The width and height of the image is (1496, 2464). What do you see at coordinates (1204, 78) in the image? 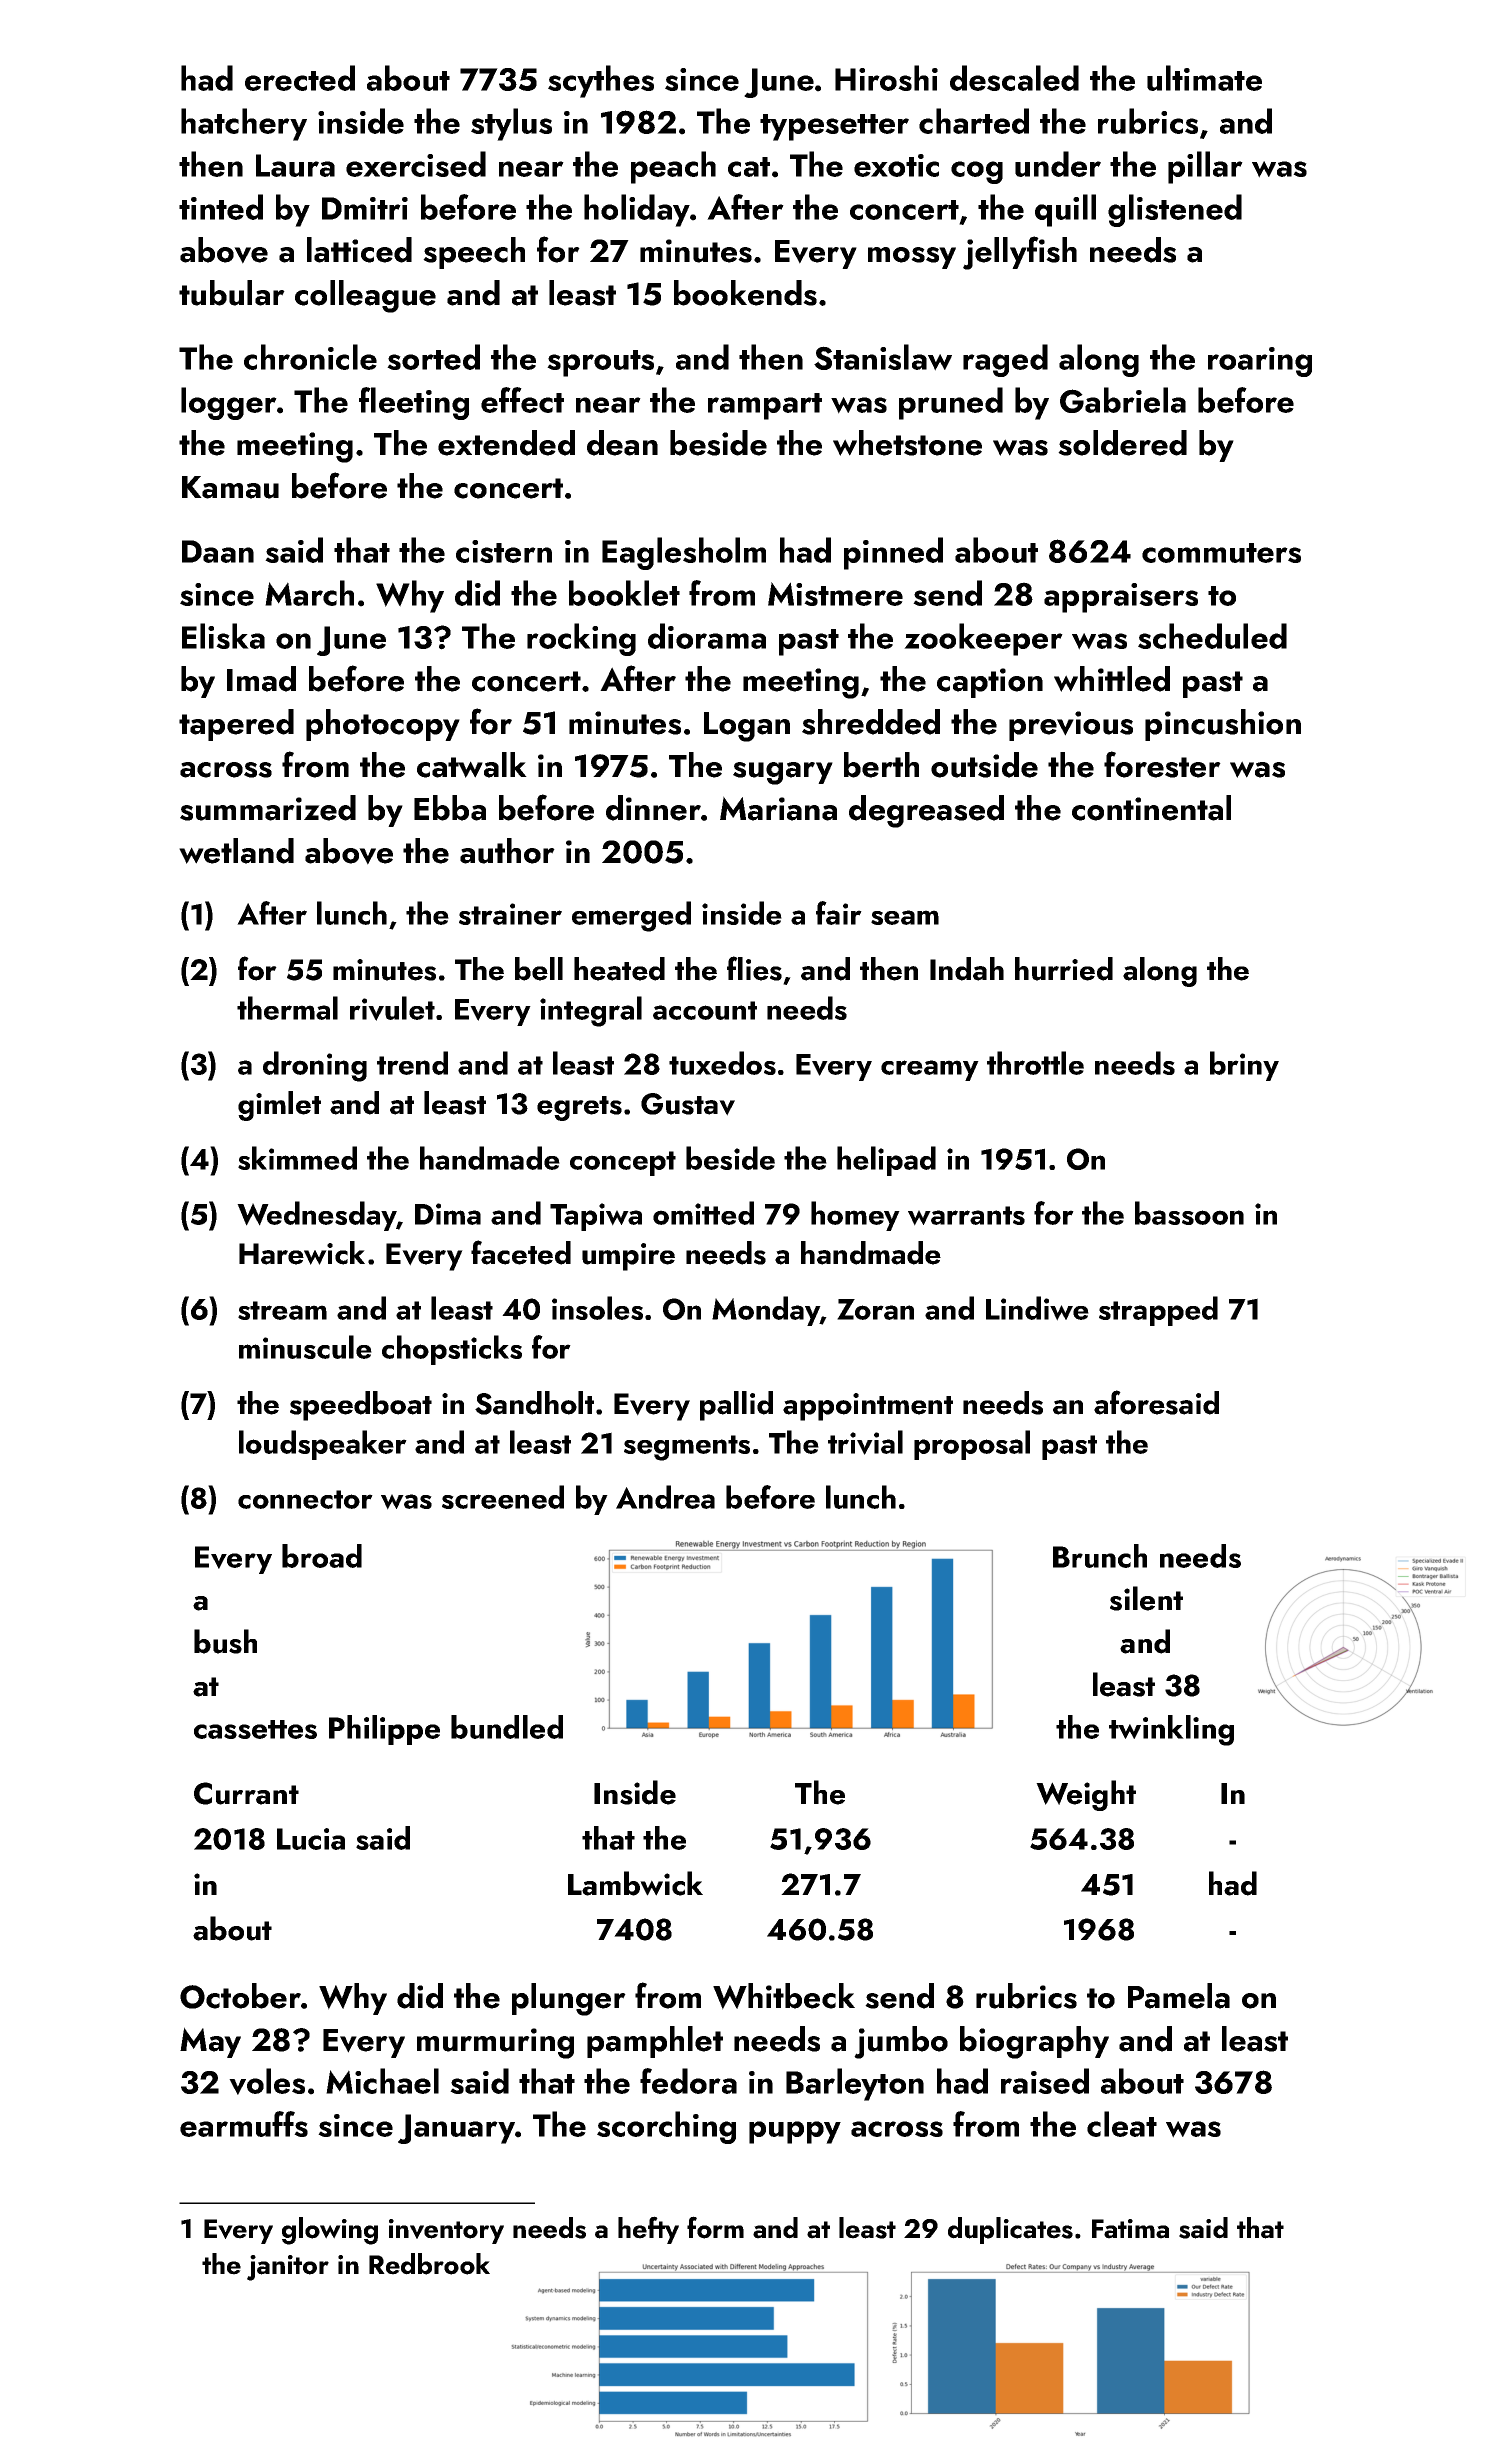
I see `ultimate` at bounding box center [1204, 78].
